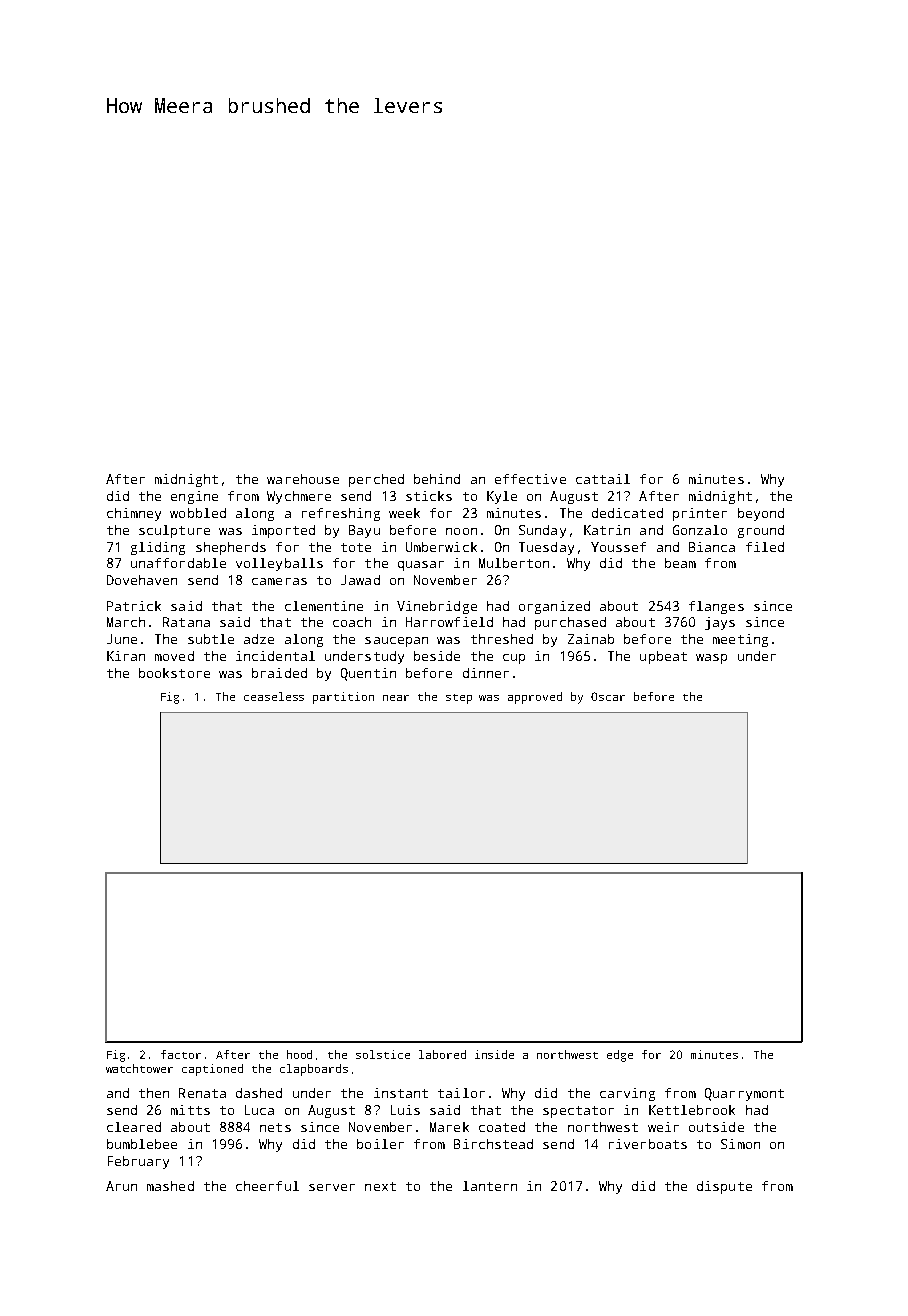 The image size is (908, 1316). I want to click on perched, so click(376, 480).
